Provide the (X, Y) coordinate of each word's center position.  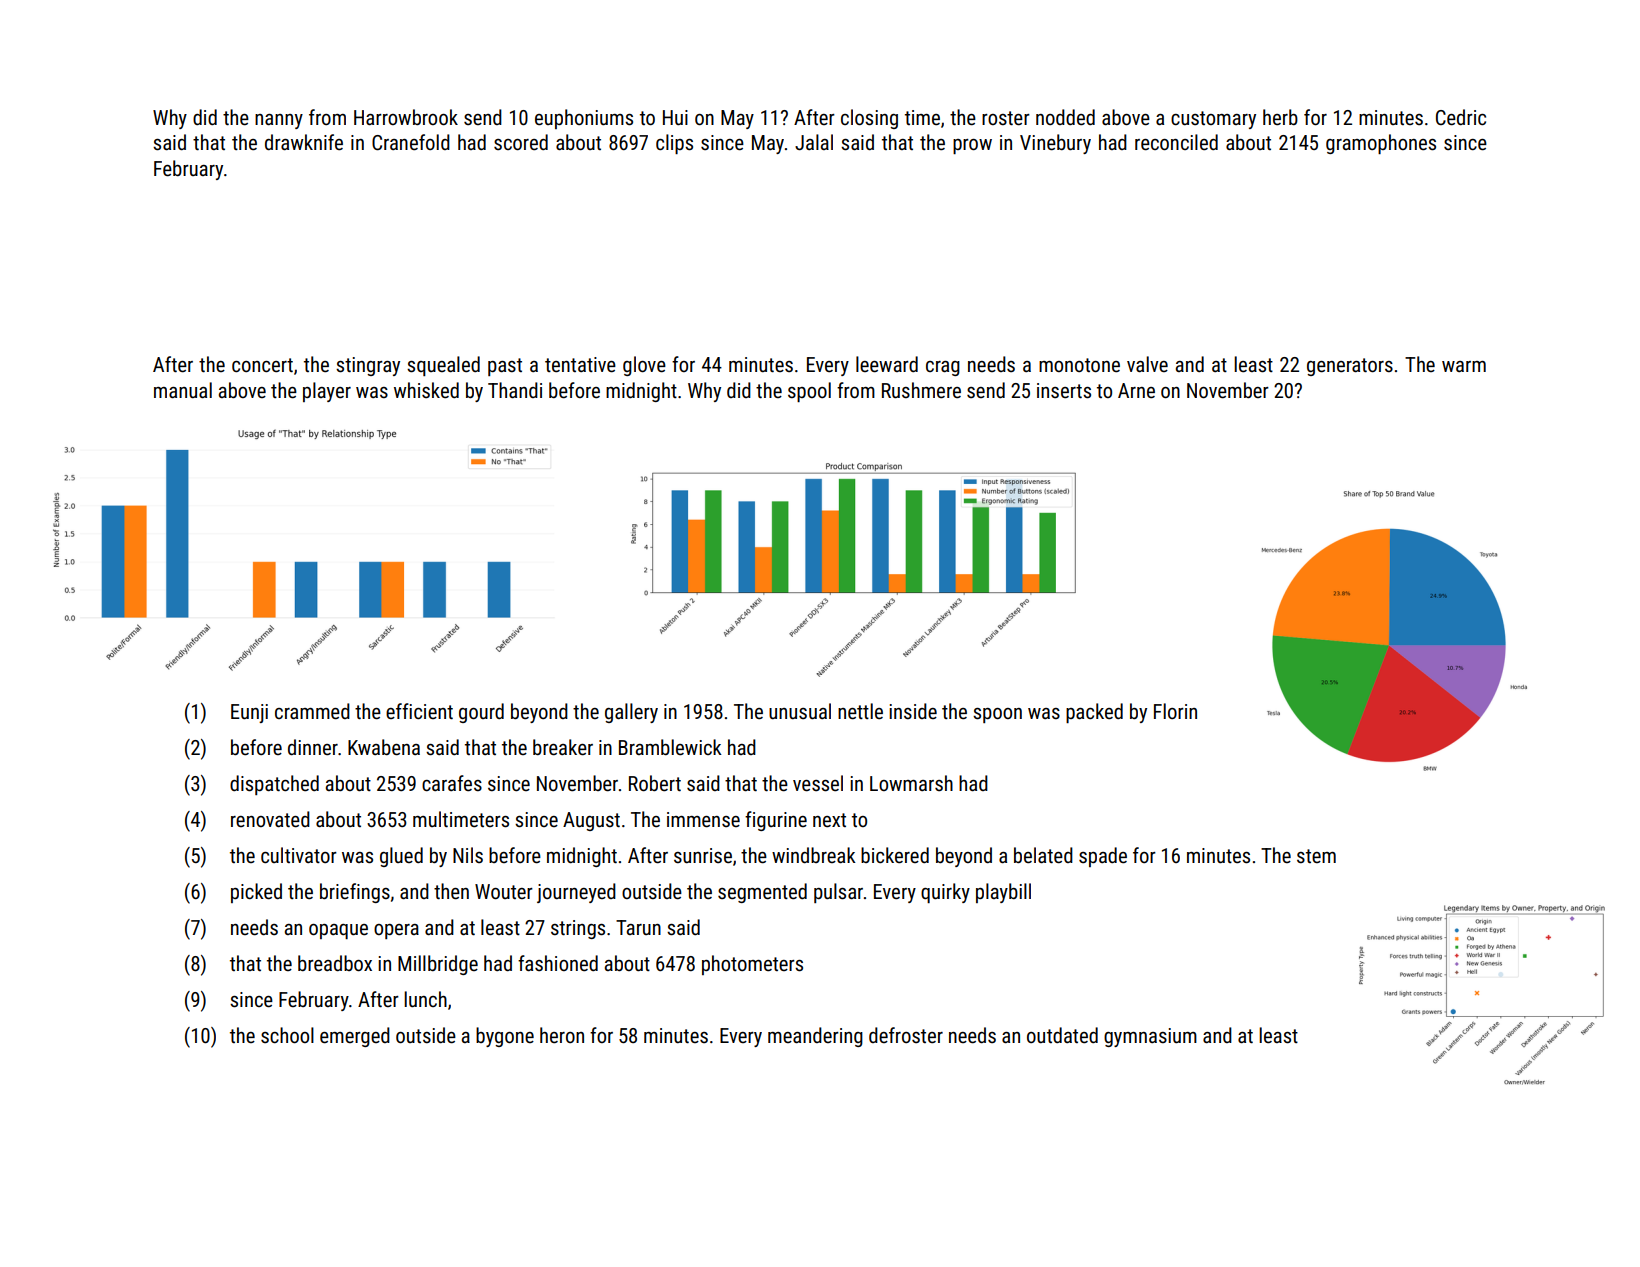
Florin (1175, 711)
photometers (752, 965)
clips (674, 144)
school (287, 1035)
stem (1316, 856)
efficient (419, 711)
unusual (800, 711)
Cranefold (411, 142)
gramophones (1381, 144)
